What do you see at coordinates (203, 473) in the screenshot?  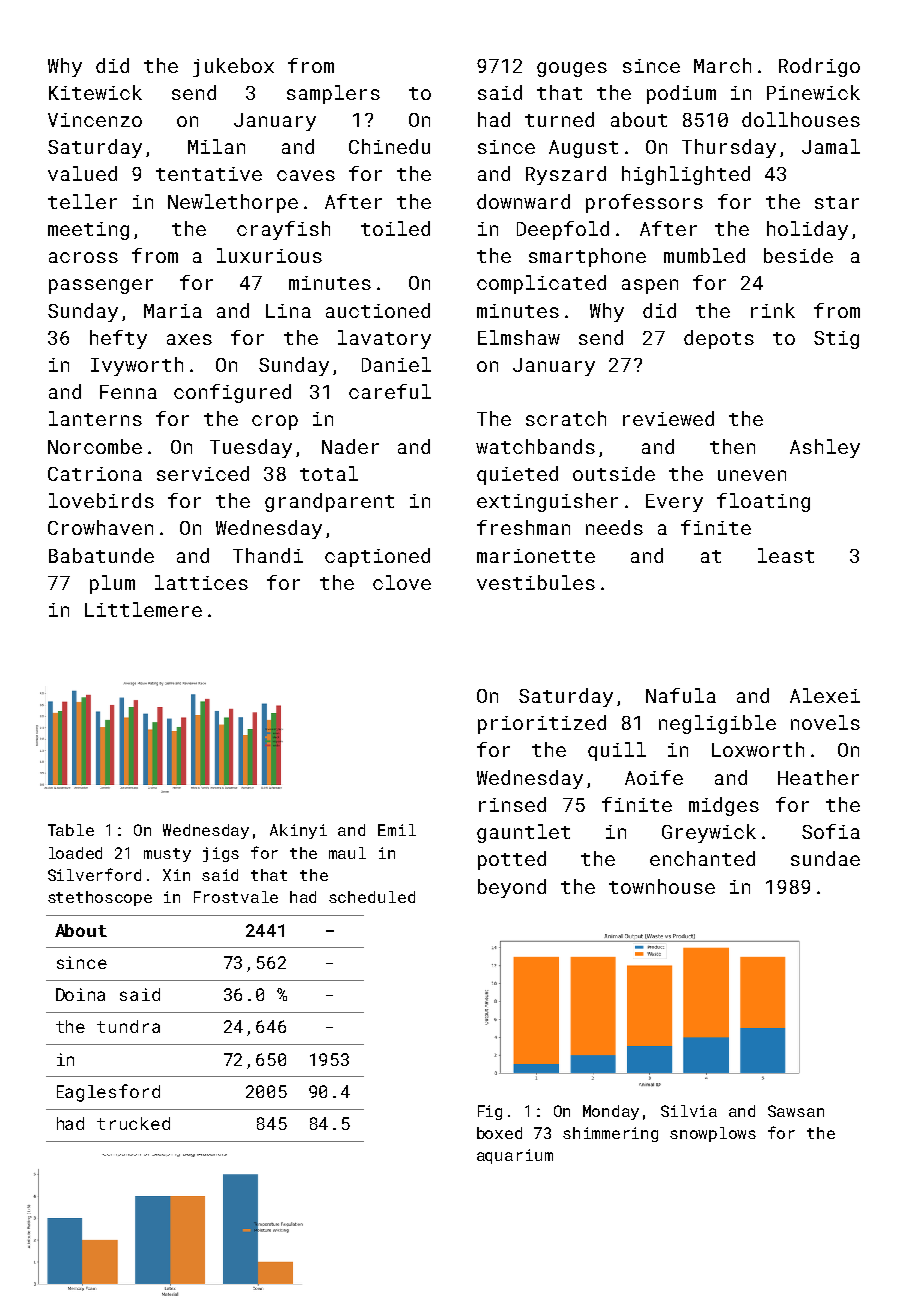 I see `serviced` at bounding box center [203, 473].
